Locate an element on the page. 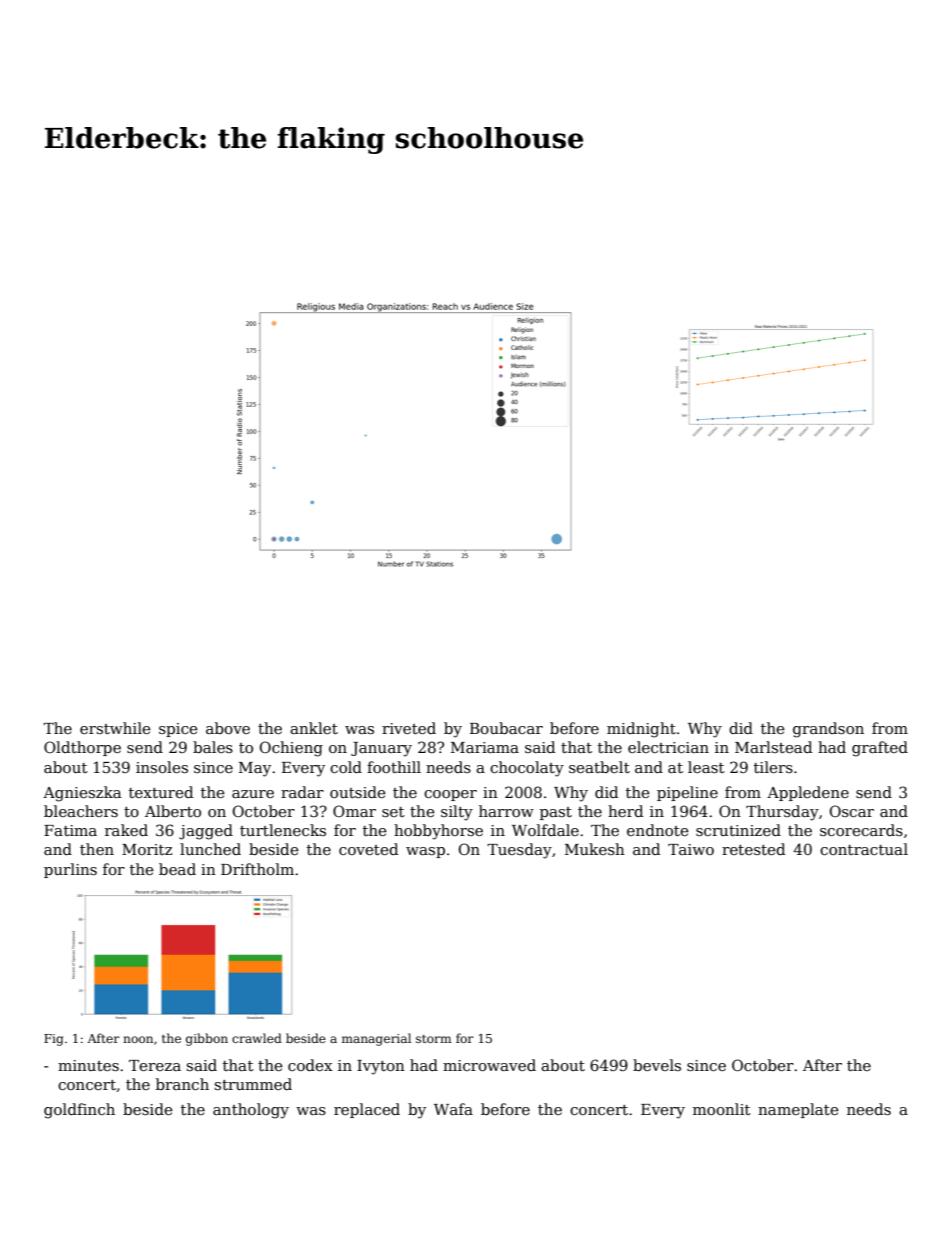 Image resolution: width=952 pixels, height=1233 pixels. purlins is located at coordinates (70, 870).
